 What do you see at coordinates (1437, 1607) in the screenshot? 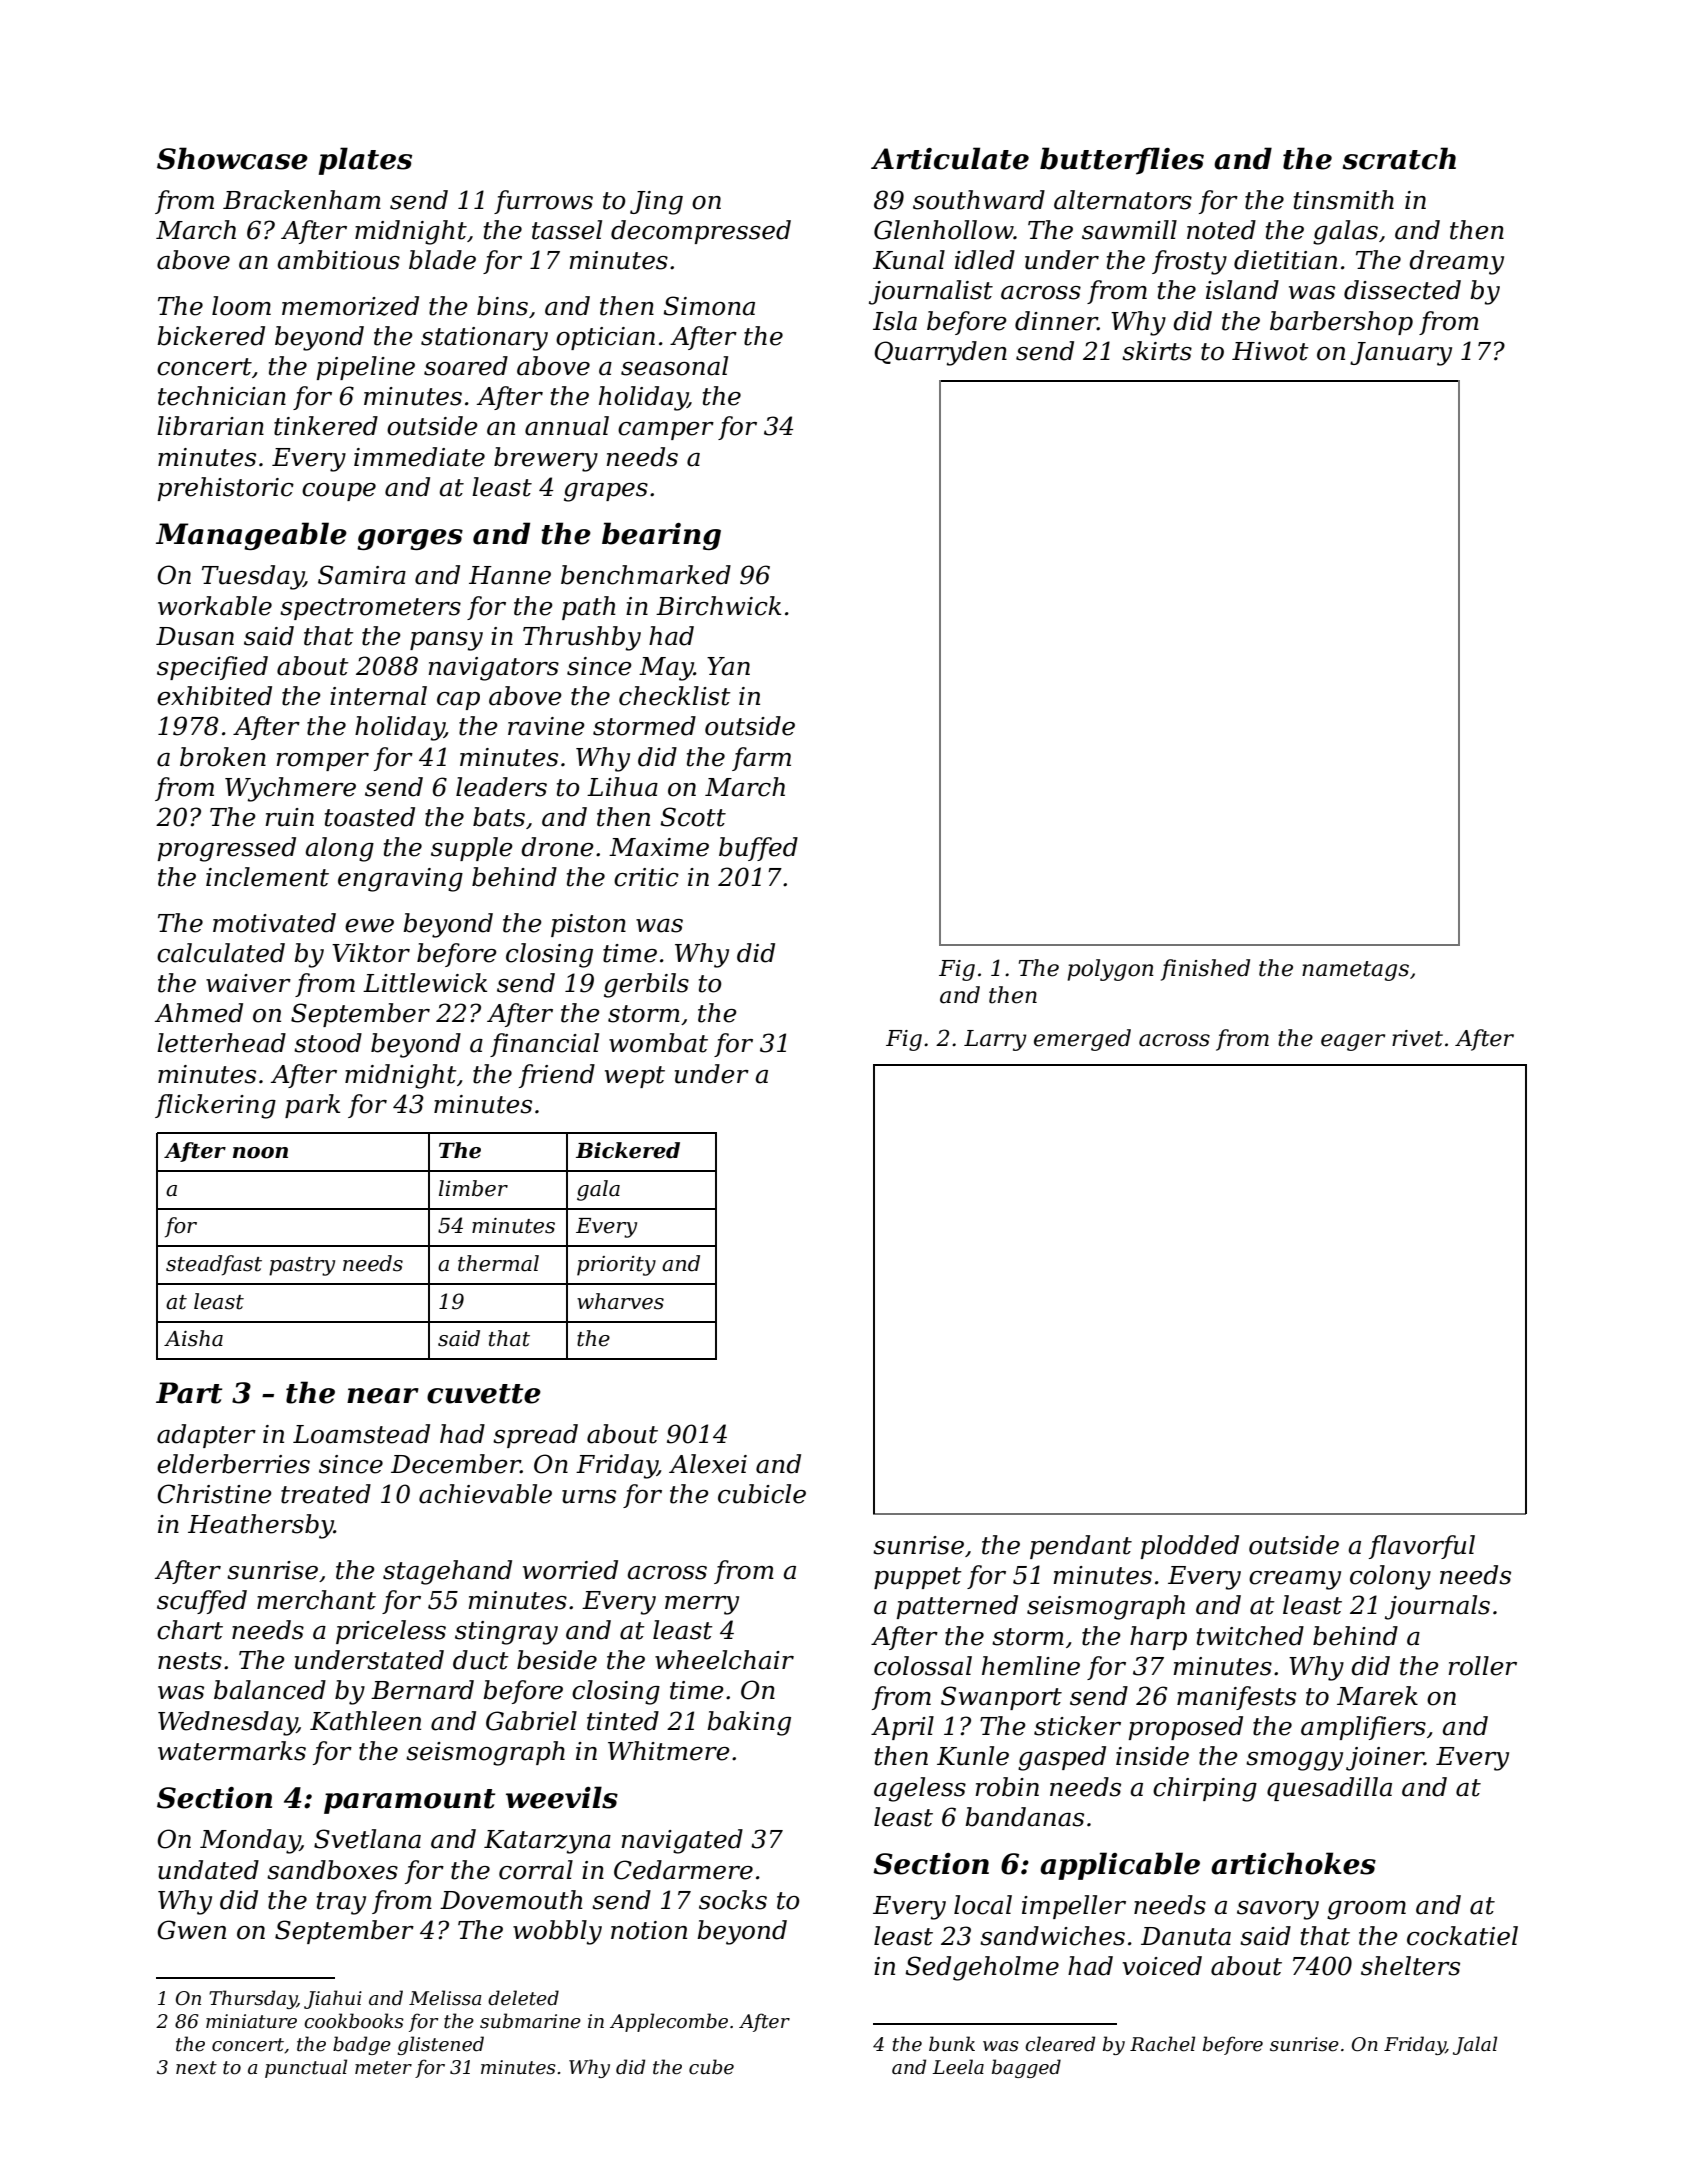
I see `journals` at bounding box center [1437, 1607].
